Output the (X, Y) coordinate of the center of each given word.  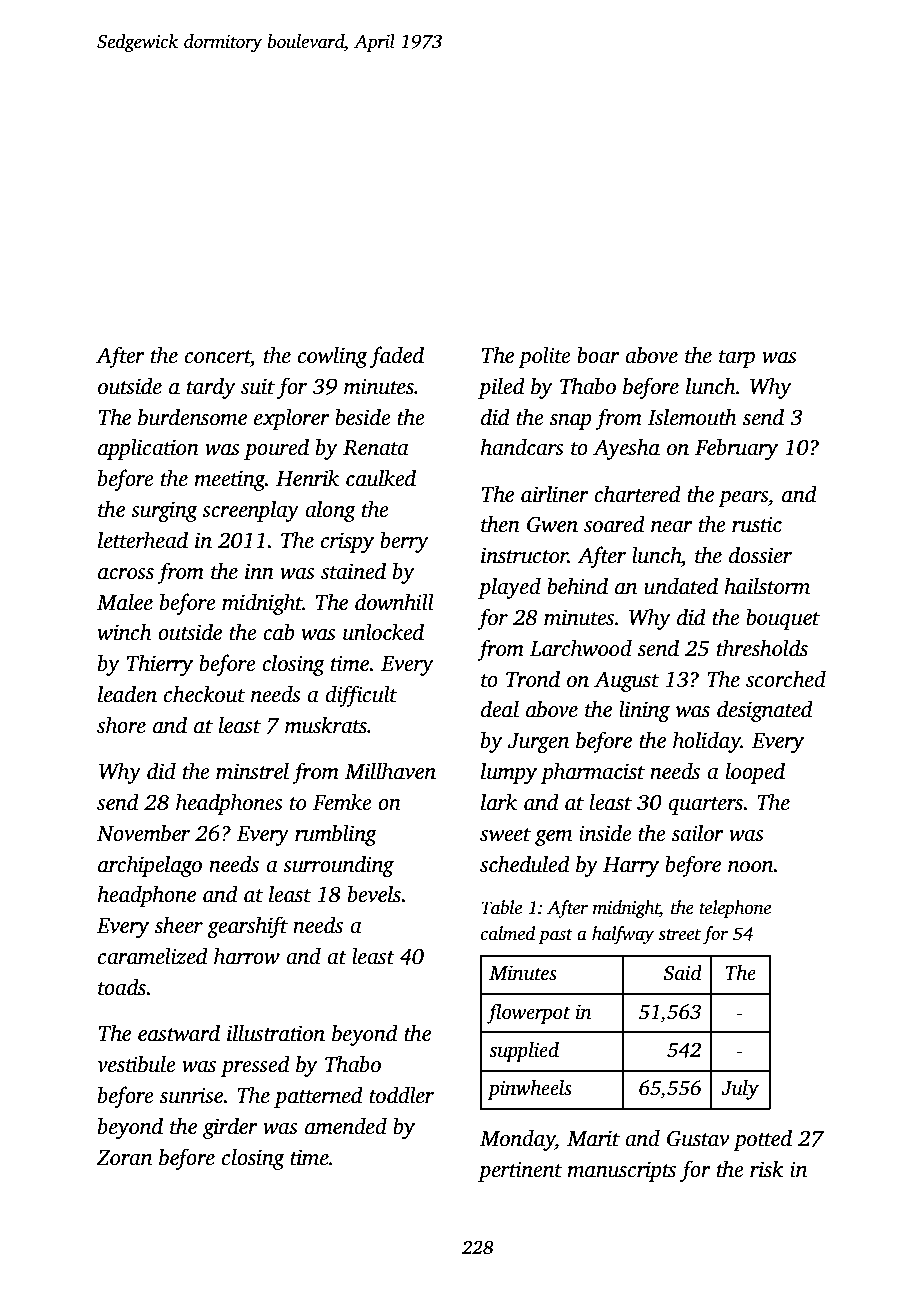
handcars (522, 447)
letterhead (143, 540)
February (736, 449)
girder (230, 1128)
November (143, 833)
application (148, 449)
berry (404, 542)
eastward (179, 1033)
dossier (760, 555)
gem (553, 838)
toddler (401, 1095)
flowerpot (528, 1013)
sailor (698, 833)
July (740, 1090)
